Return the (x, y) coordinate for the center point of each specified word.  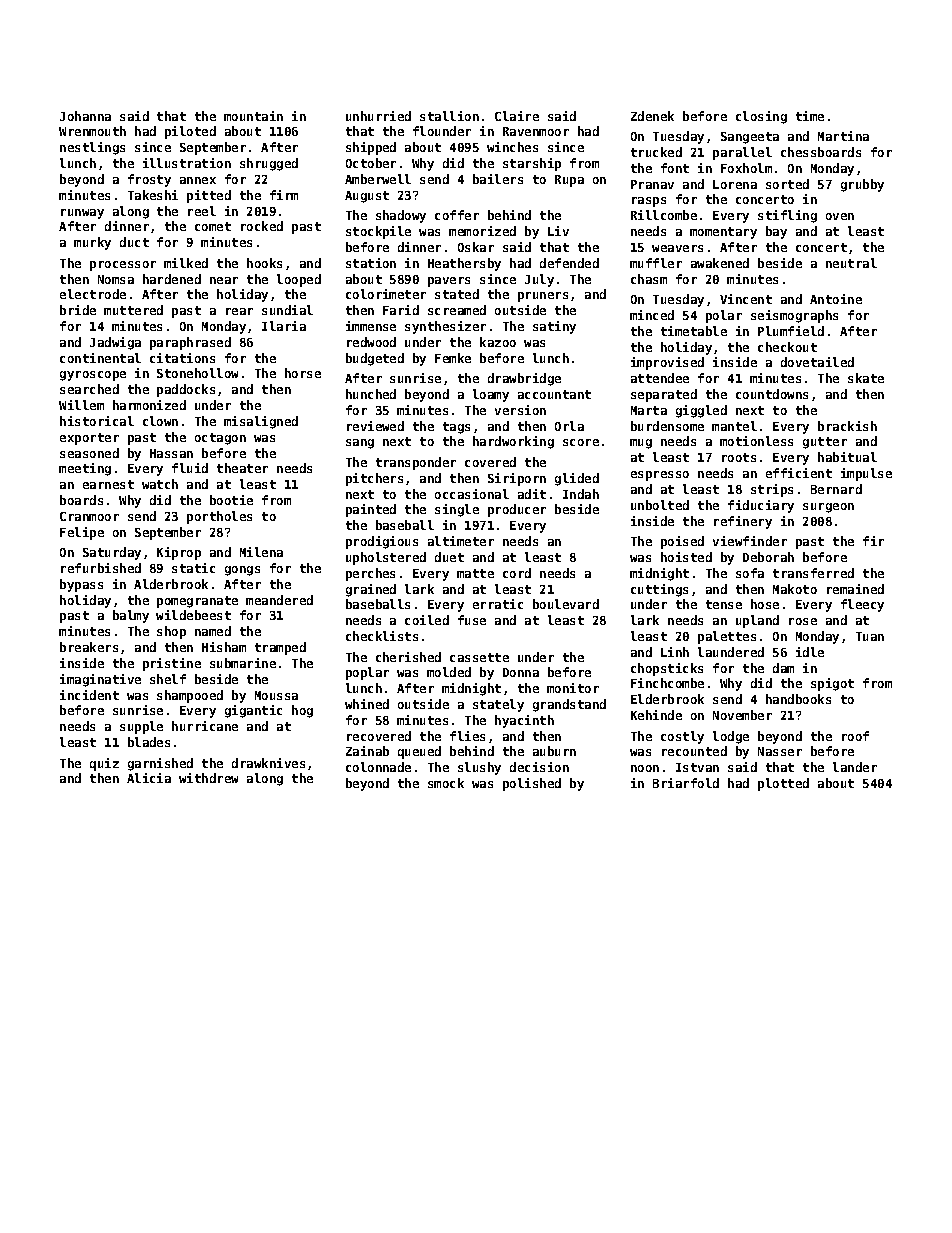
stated (457, 294)
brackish (847, 426)
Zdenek (652, 116)
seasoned (89, 453)
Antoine (836, 299)
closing (761, 117)
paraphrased (190, 343)
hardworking (513, 442)
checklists (382, 636)
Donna (521, 672)
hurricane (205, 726)
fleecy (862, 605)
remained (855, 589)
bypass (81, 585)
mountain (253, 116)
